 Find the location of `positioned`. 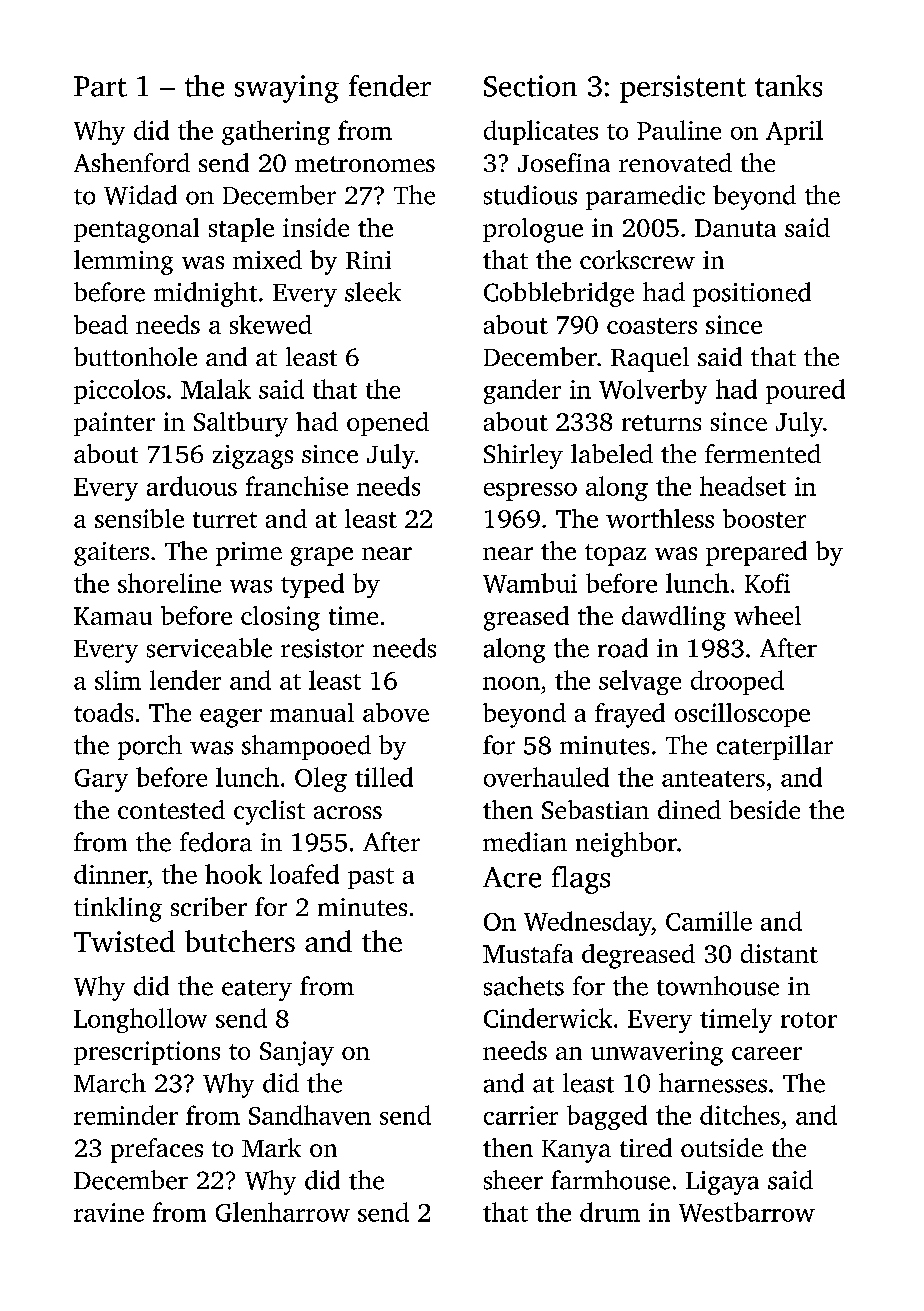

positioned is located at coordinates (752, 294).
